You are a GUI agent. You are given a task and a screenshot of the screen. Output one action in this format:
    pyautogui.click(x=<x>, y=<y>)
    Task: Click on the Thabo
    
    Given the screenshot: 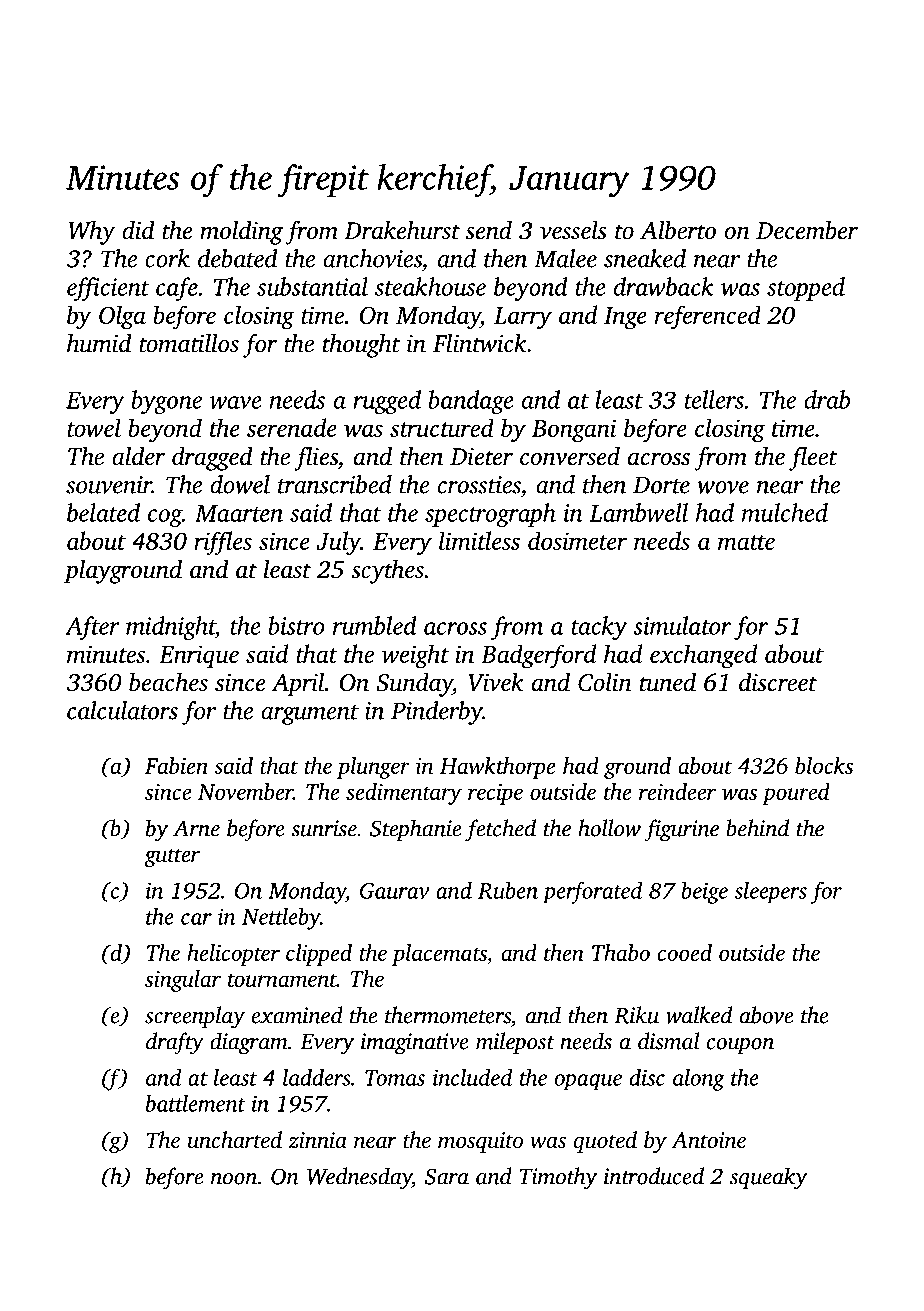 What is the action you would take?
    pyautogui.click(x=621, y=952)
